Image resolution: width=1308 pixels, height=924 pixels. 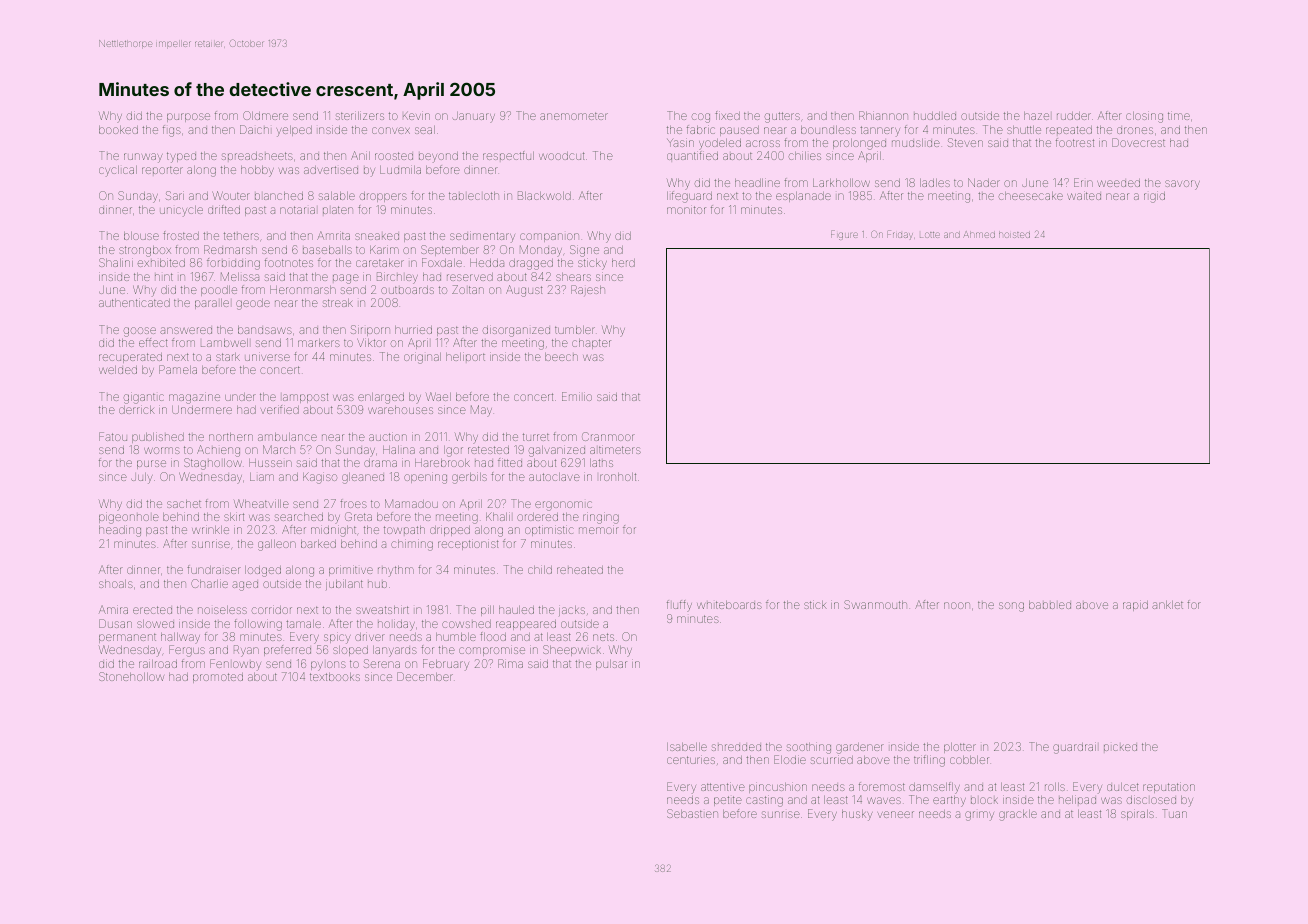 I want to click on babbled, so click(x=1050, y=605).
